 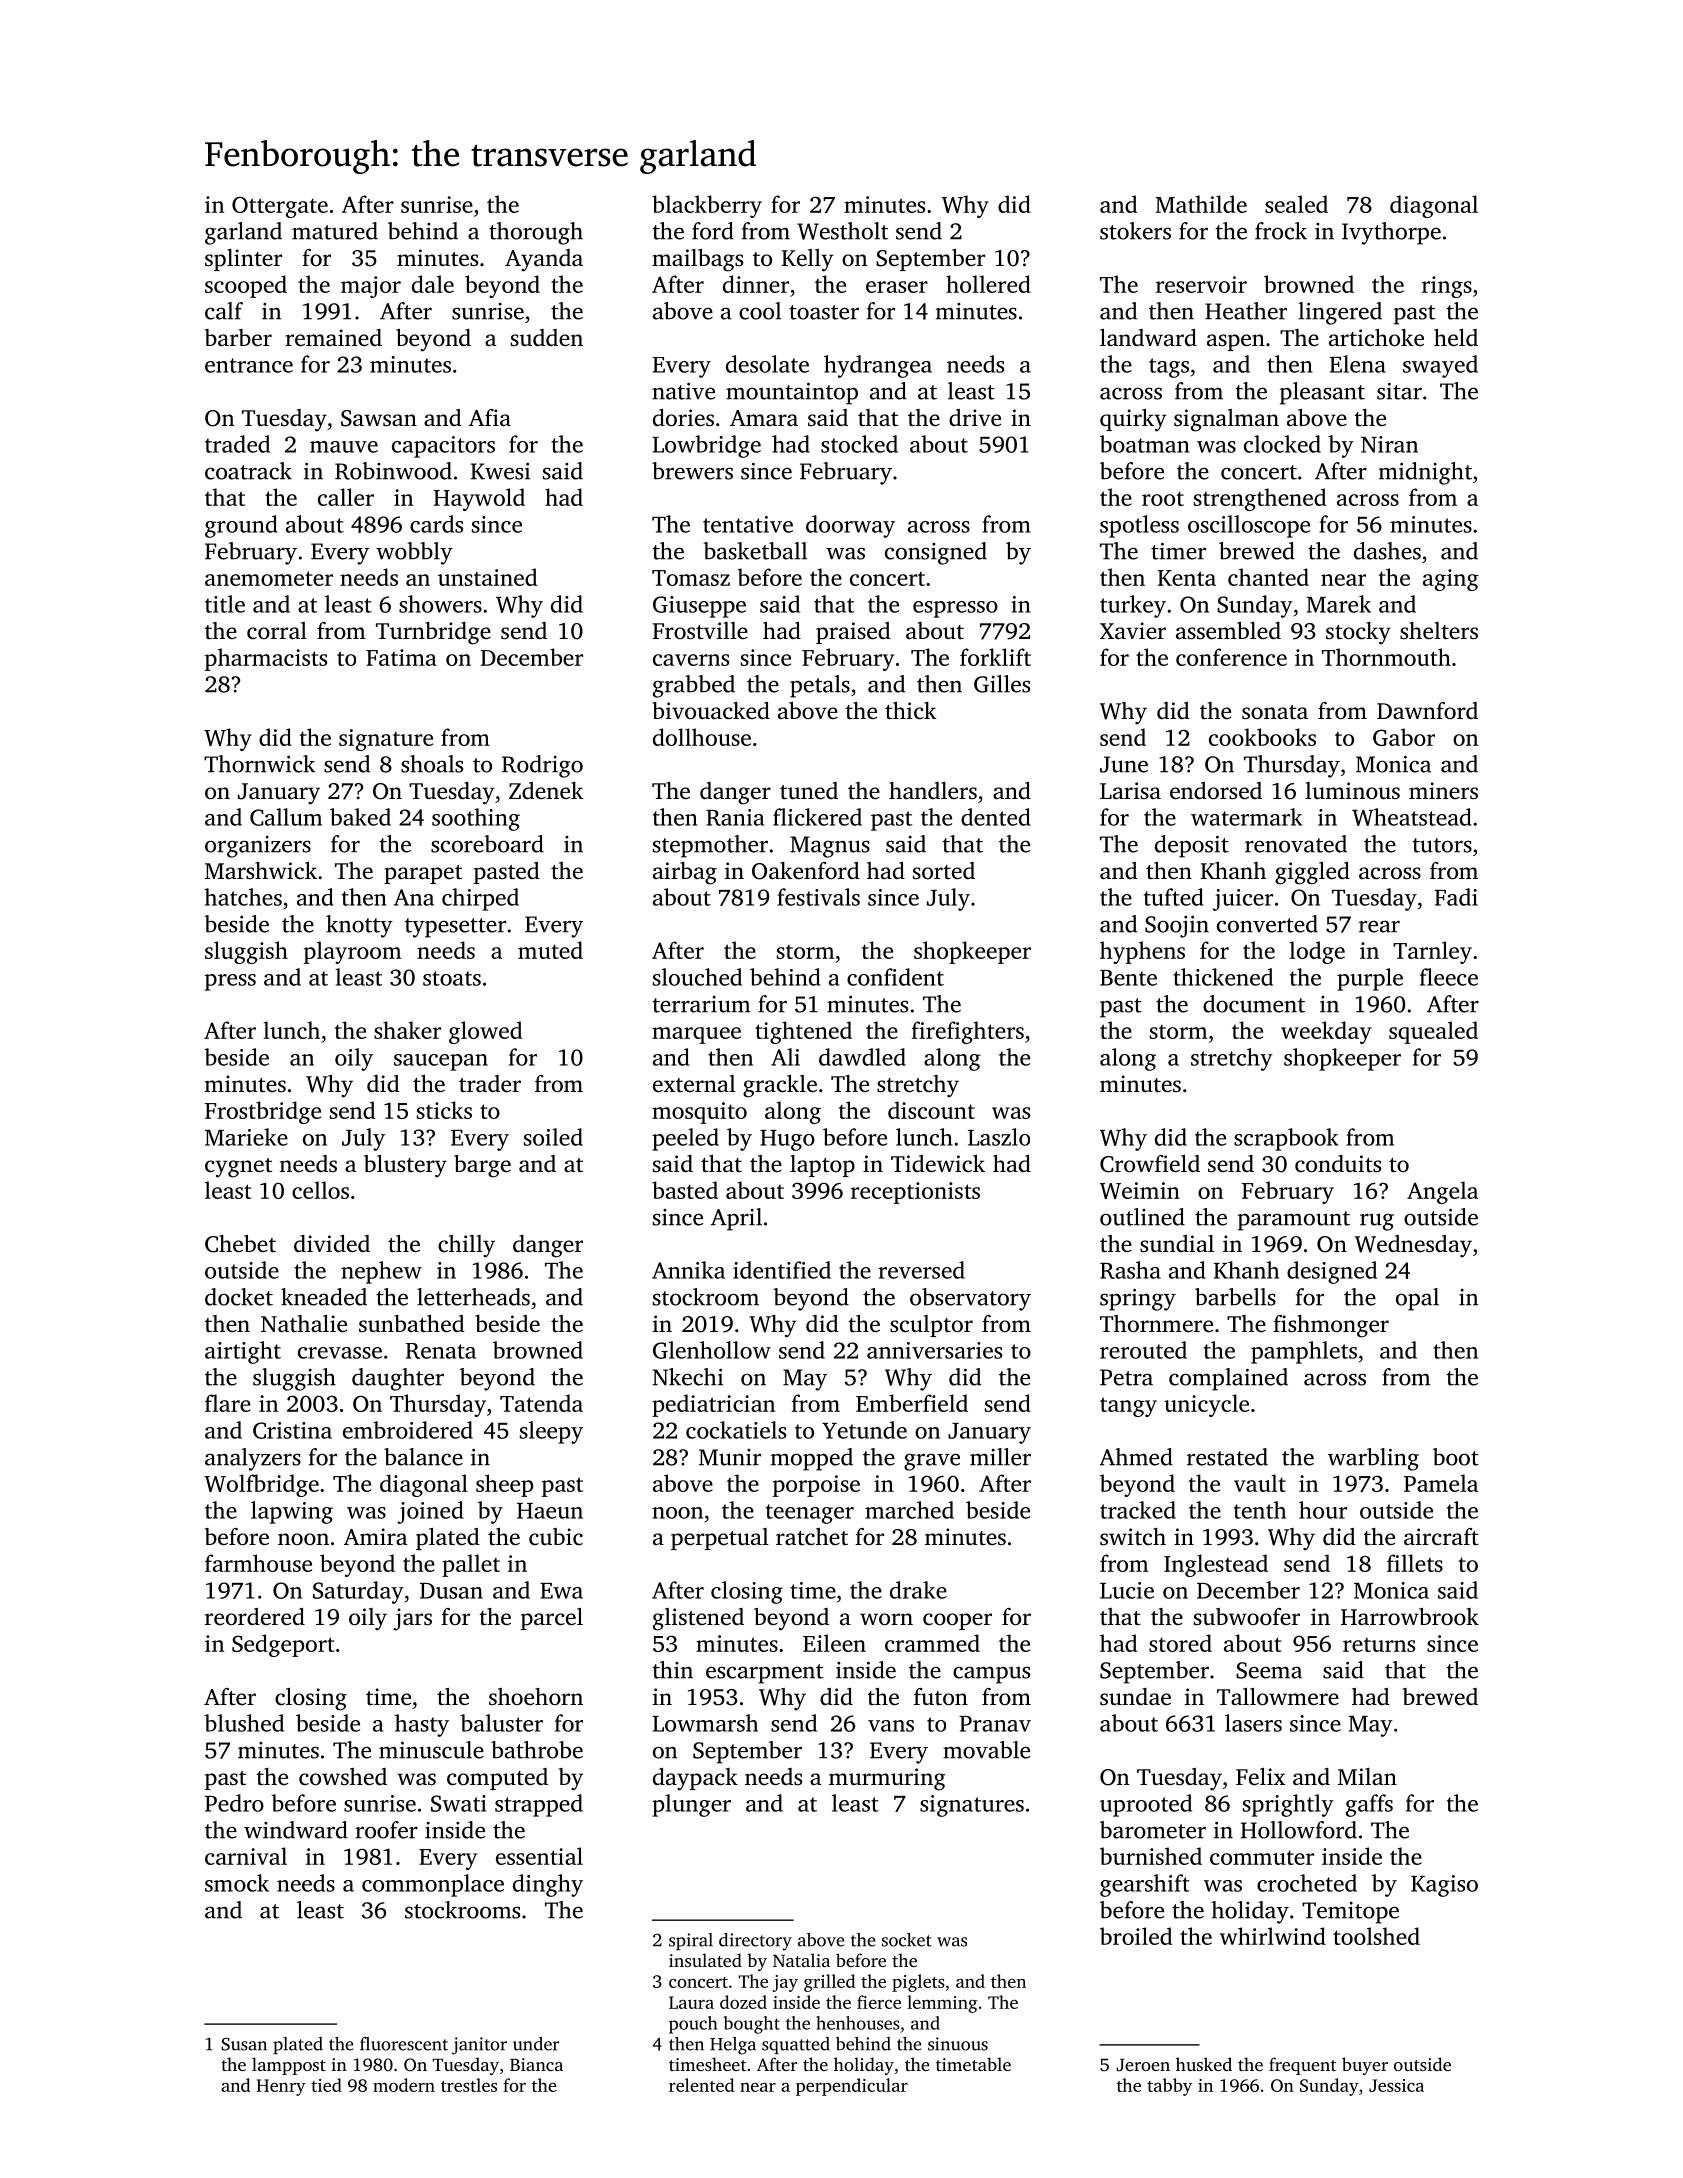 What do you see at coordinates (864, 1430) in the screenshot?
I see `Yetunde` at bounding box center [864, 1430].
